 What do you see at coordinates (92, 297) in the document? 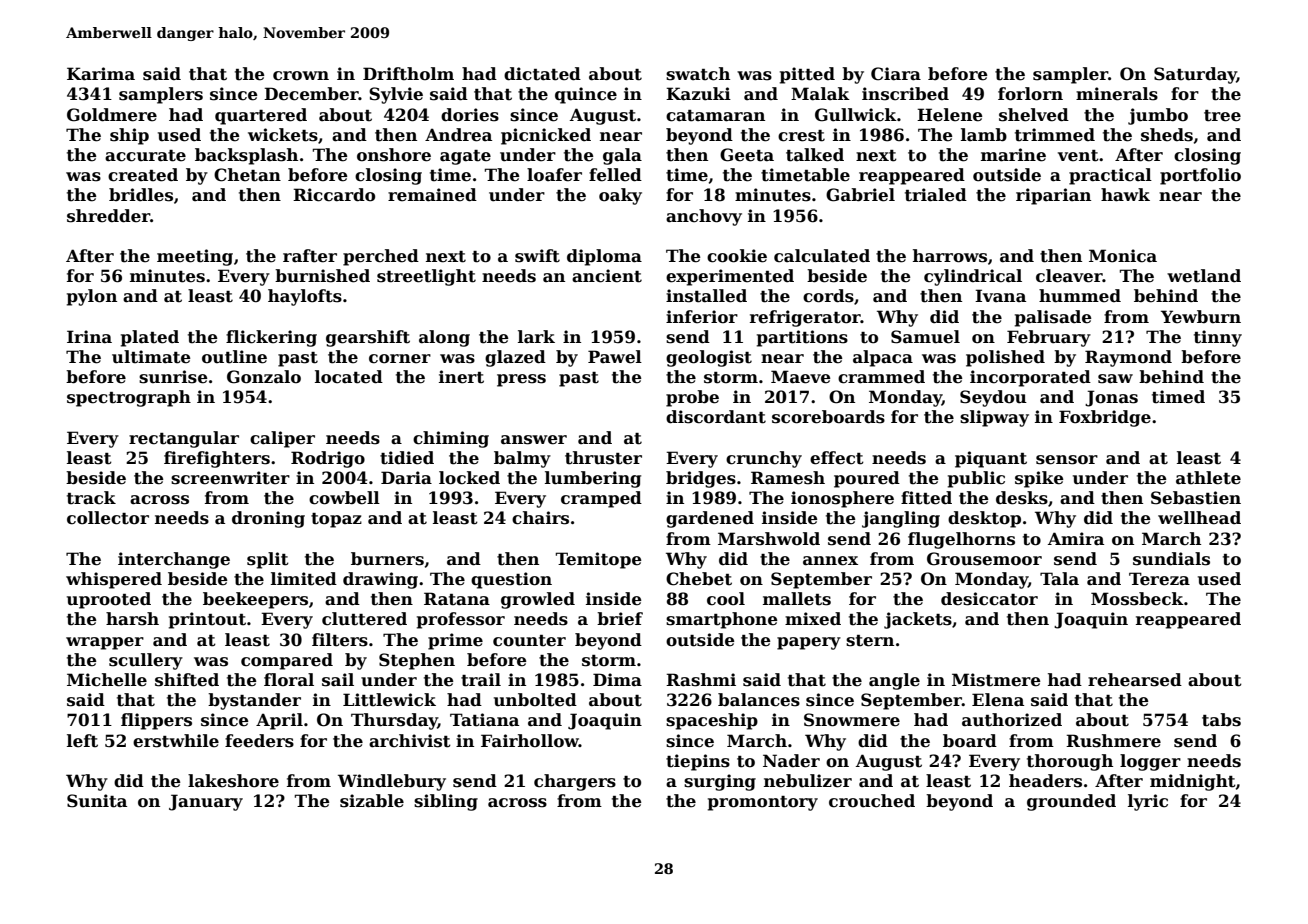
I see `pylon` at bounding box center [92, 297].
